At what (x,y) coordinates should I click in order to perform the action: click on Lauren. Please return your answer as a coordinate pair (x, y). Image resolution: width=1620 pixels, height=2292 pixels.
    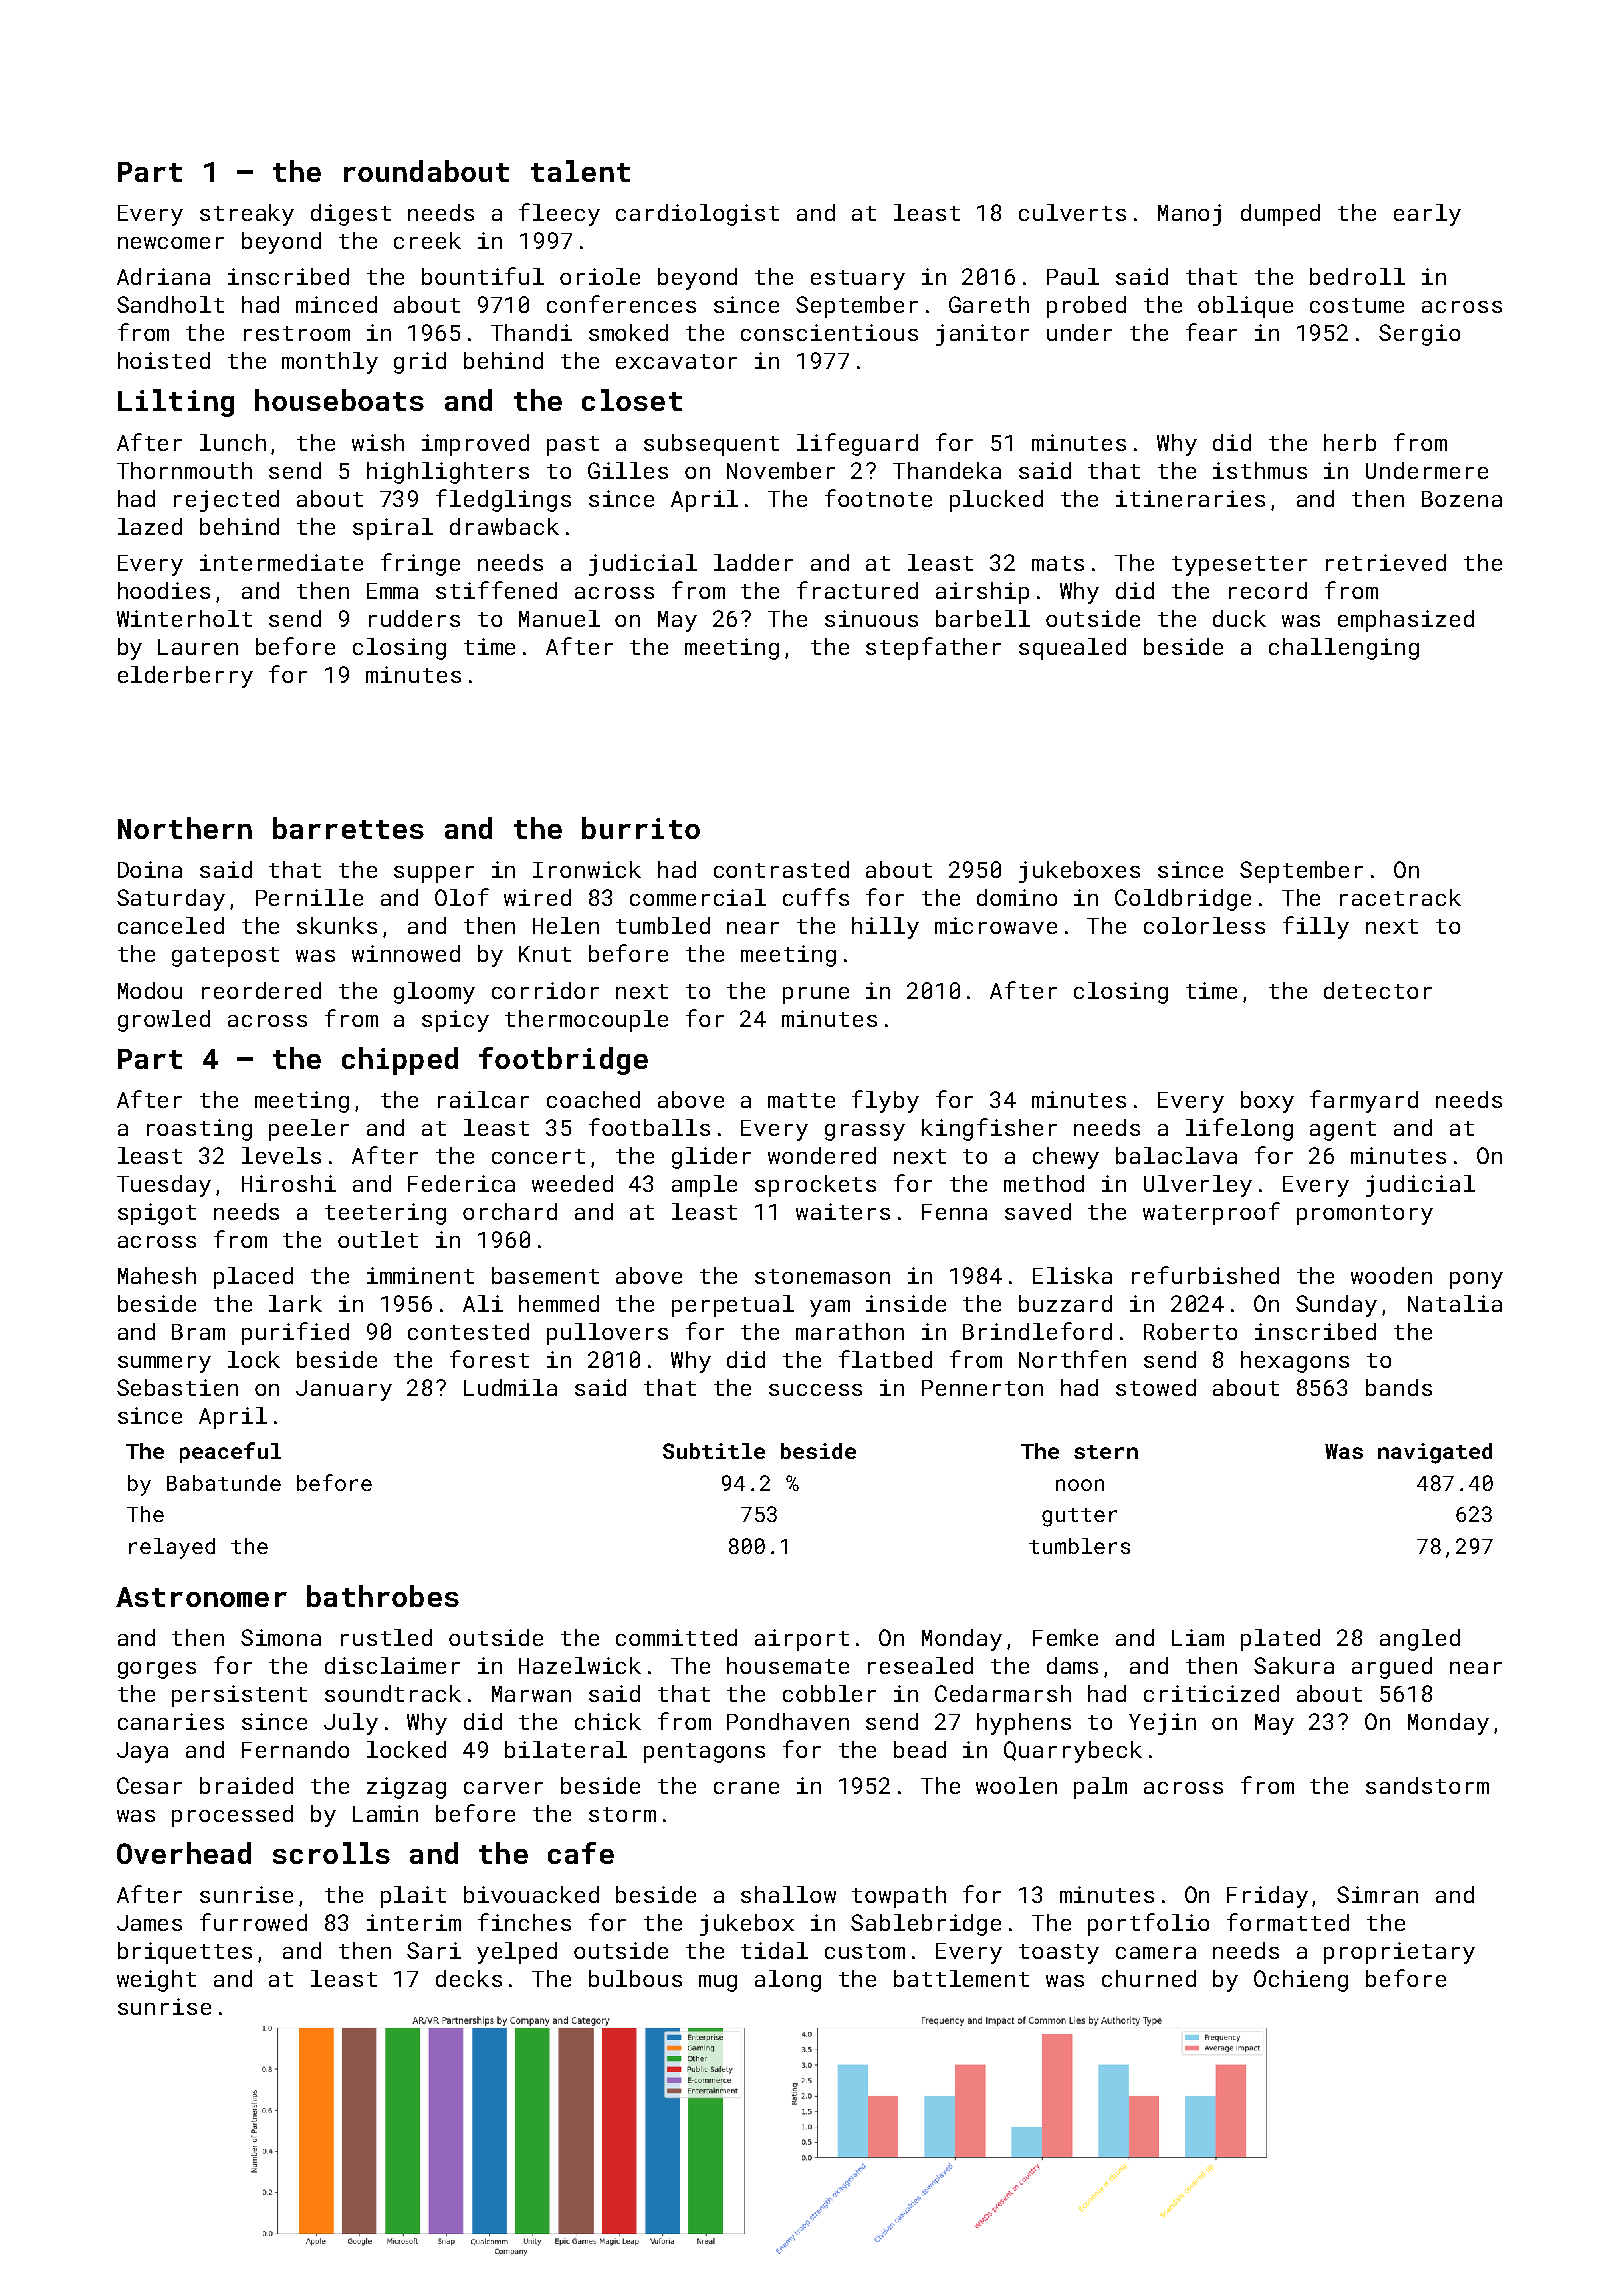
    Looking at the image, I should click on (198, 647).
